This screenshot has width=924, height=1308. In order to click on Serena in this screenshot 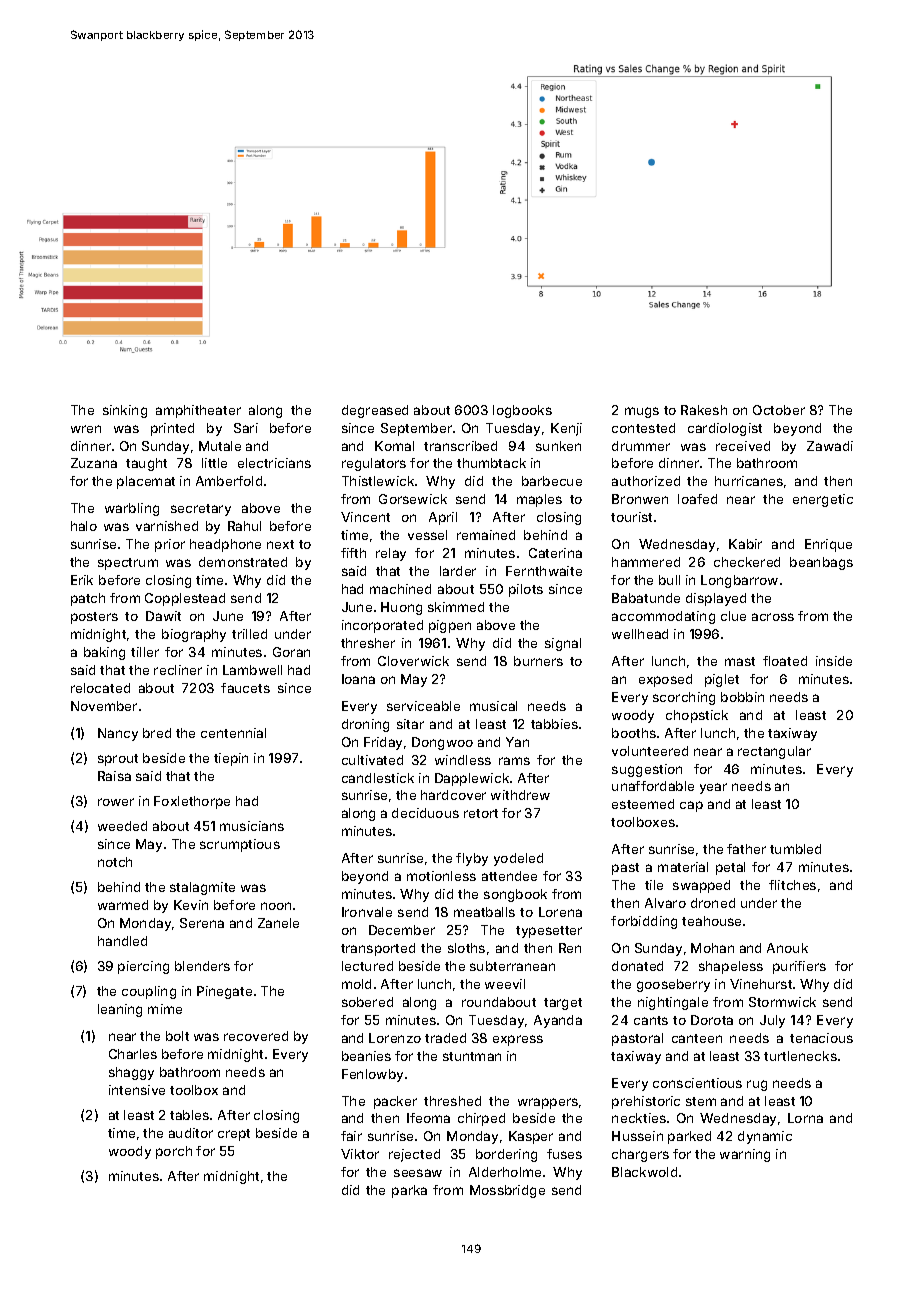, I will do `click(202, 923)`.
